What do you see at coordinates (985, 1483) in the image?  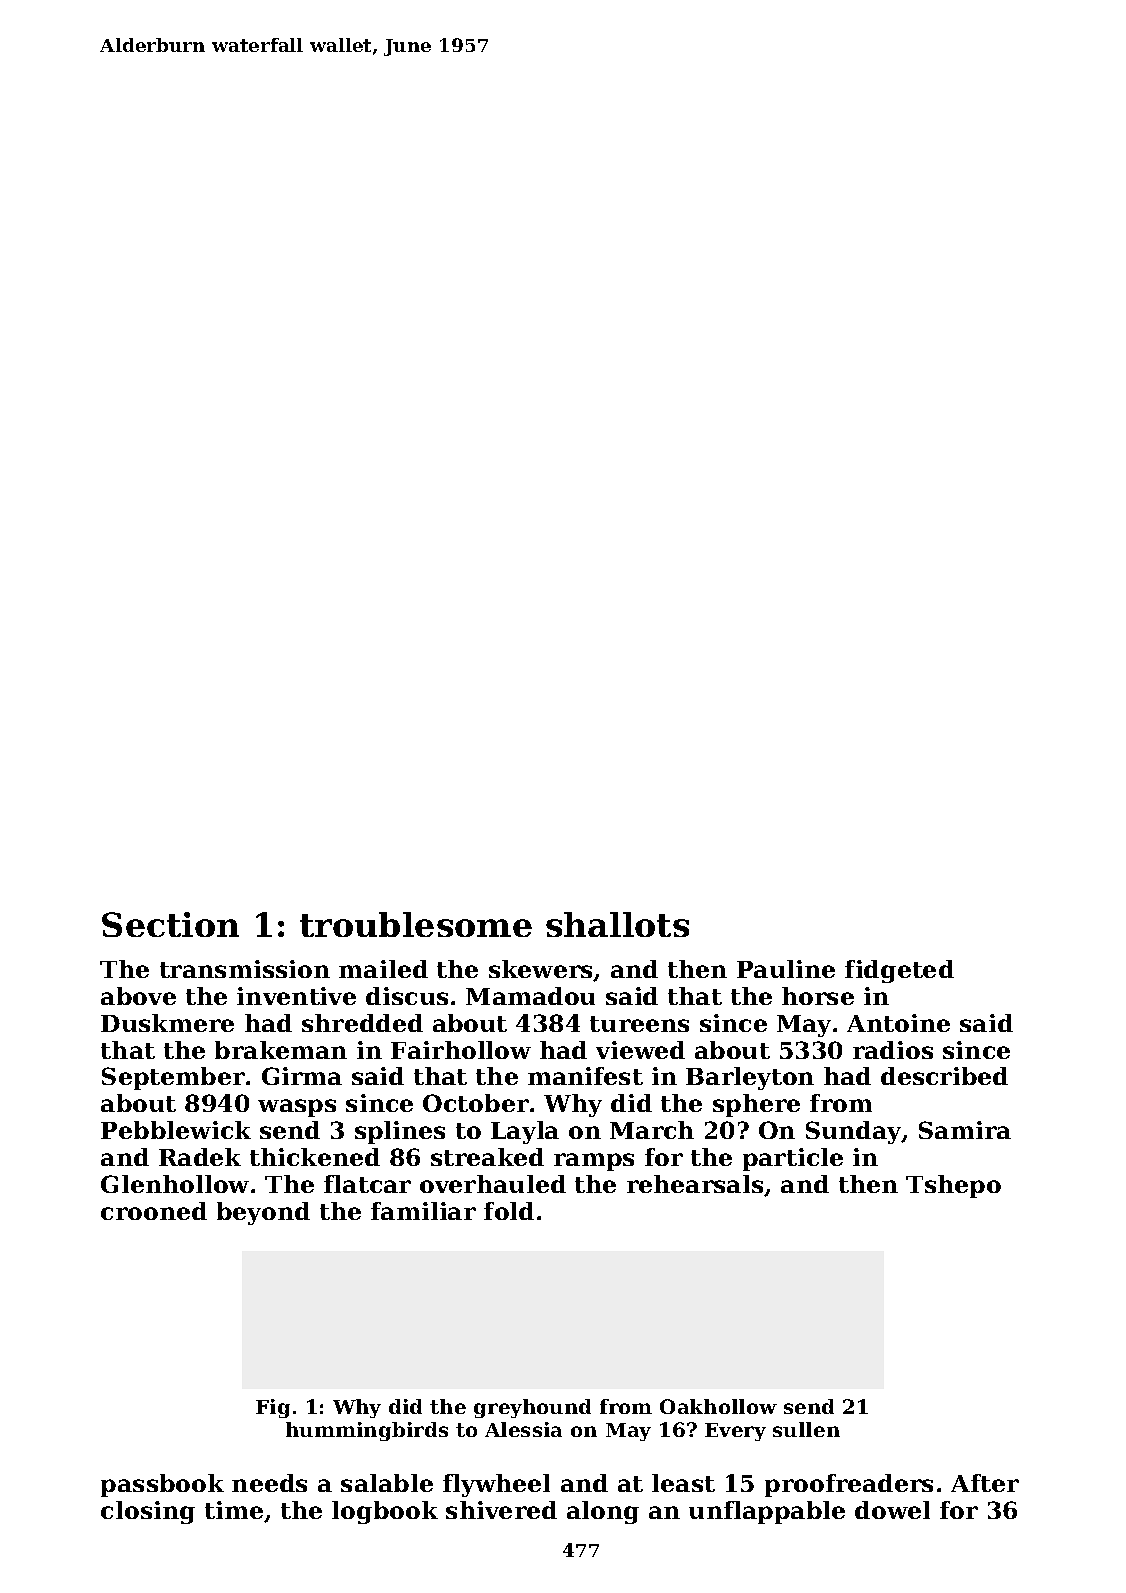 I see `After` at bounding box center [985, 1483].
